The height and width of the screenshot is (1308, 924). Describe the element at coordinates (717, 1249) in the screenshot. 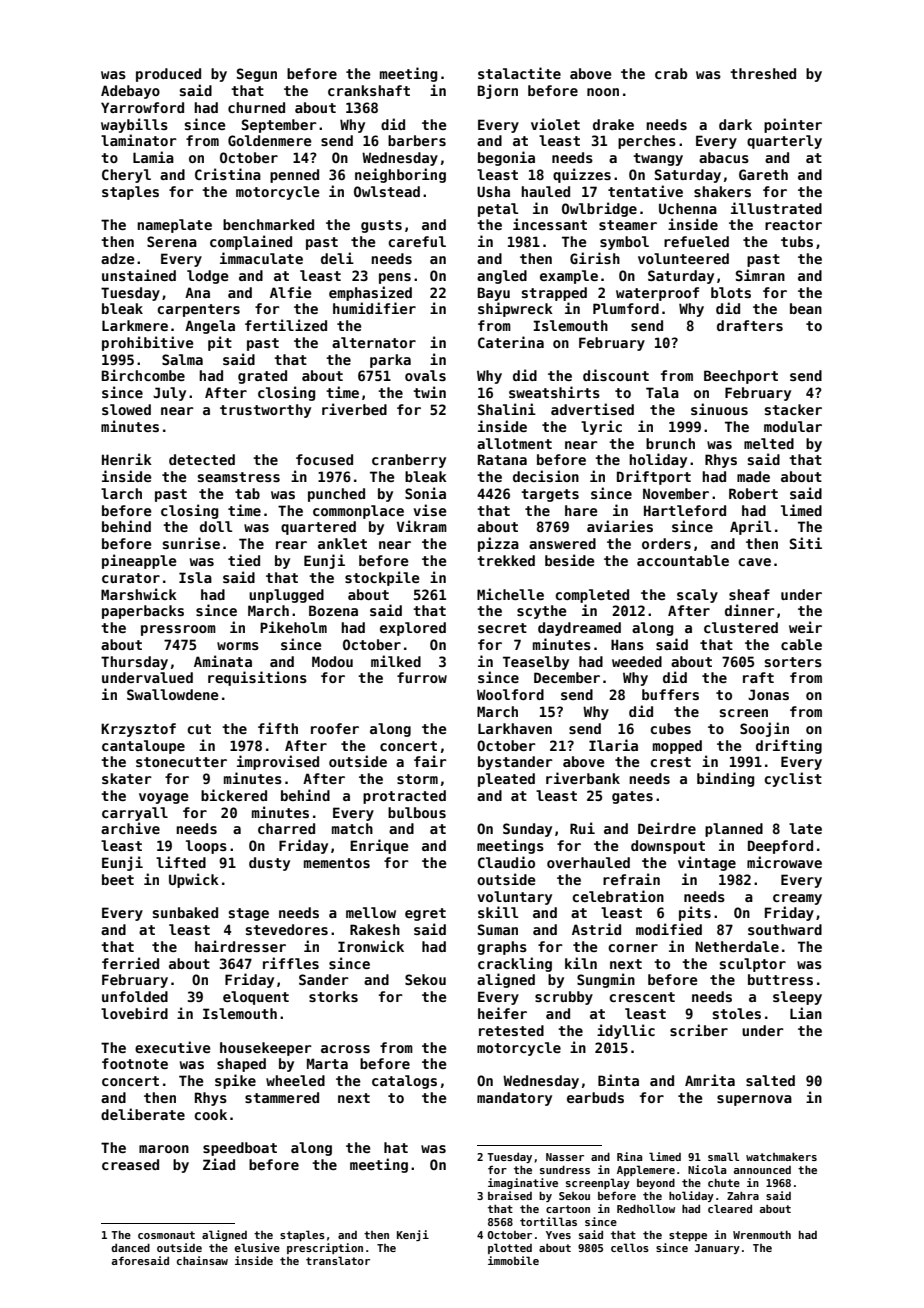

I see `January` at that location.
